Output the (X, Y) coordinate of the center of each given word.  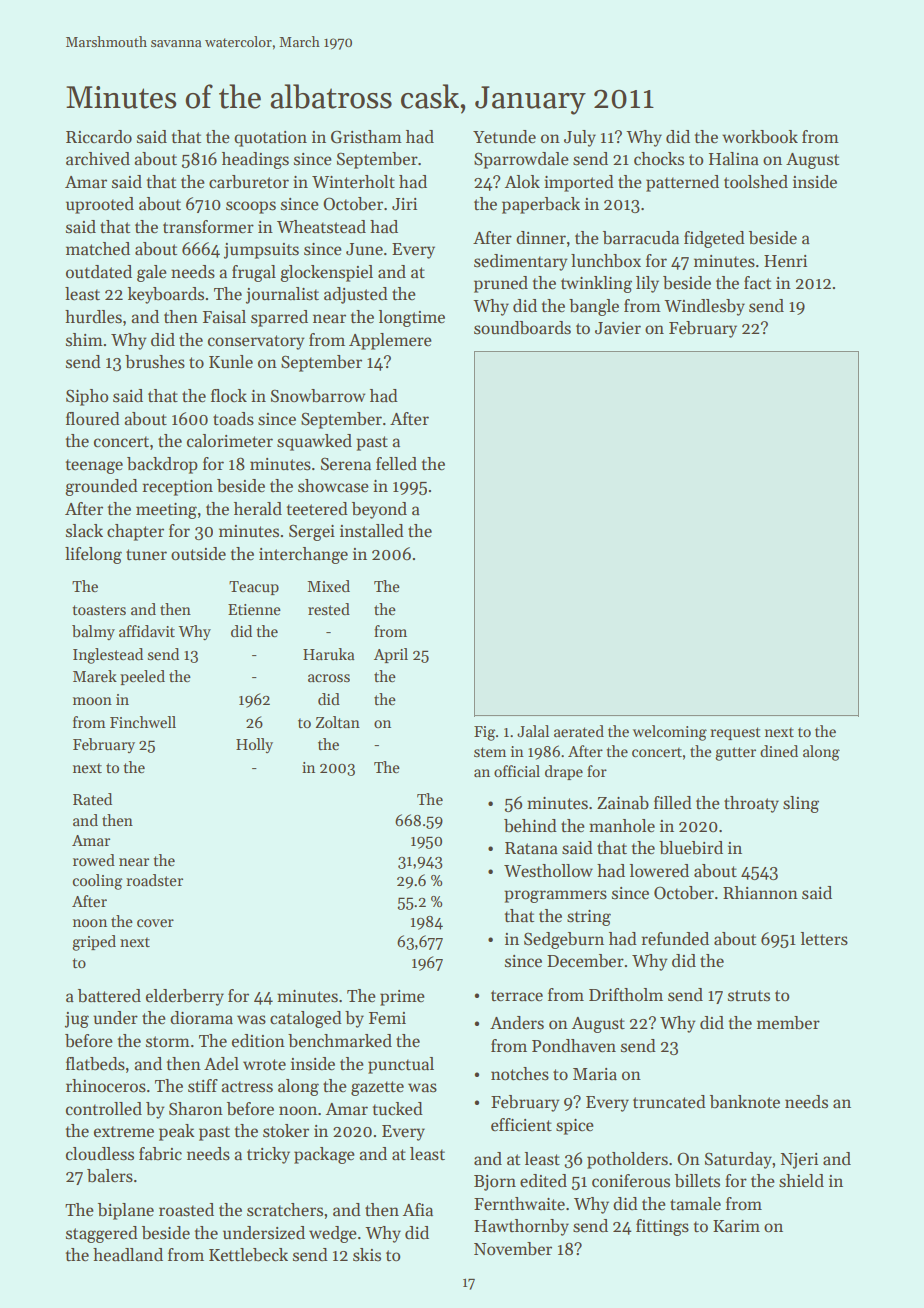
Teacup (254, 588)
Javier (618, 328)
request (735, 733)
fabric (160, 1154)
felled (396, 464)
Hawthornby (521, 1227)
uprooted (100, 205)
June (364, 249)
